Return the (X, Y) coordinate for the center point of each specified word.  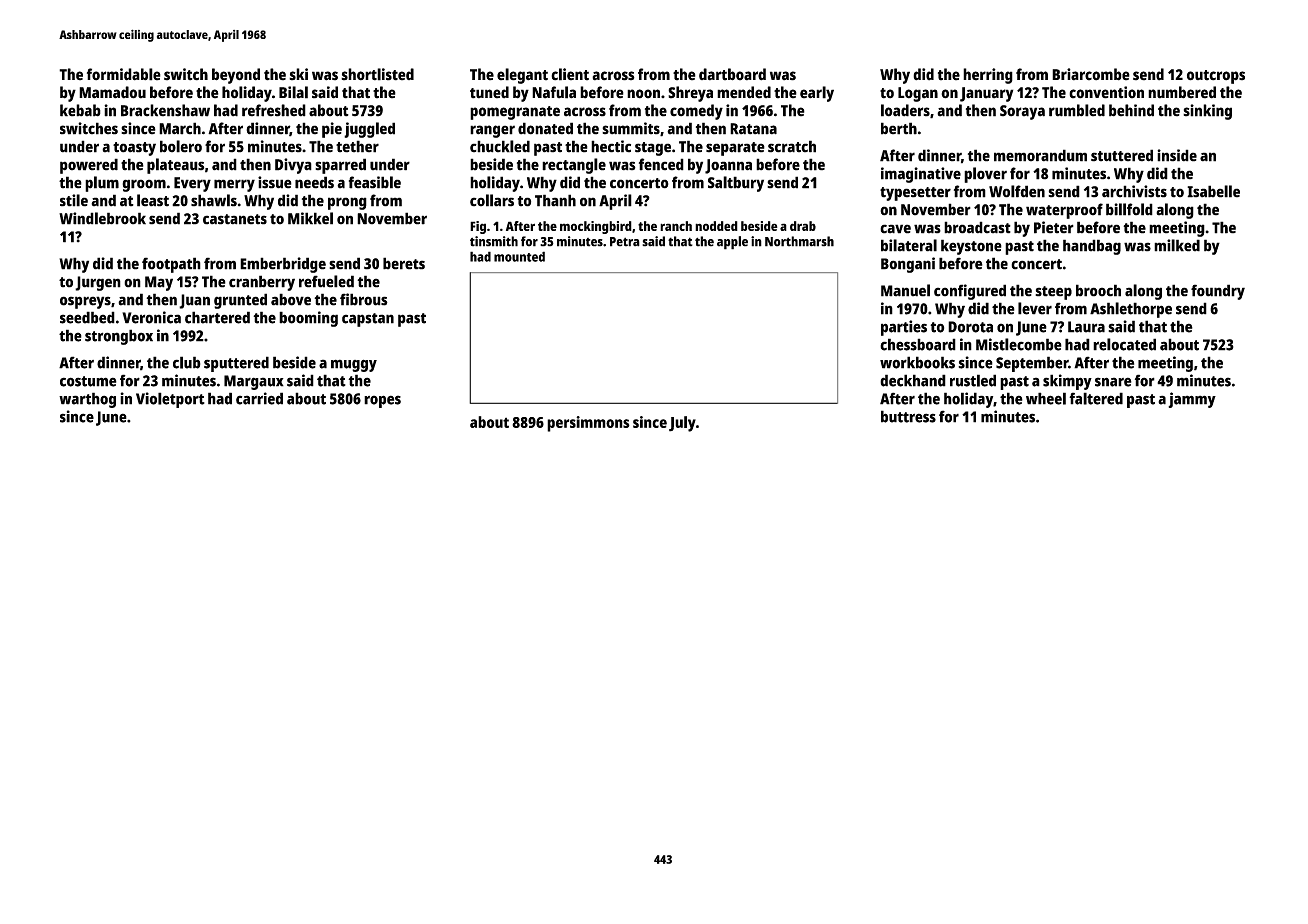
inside (1177, 155)
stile (74, 200)
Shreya (690, 94)
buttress (908, 416)
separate (735, 149)
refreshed (274, 110)
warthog (87, 400)
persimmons (588, 424)
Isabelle (1213, 191)
